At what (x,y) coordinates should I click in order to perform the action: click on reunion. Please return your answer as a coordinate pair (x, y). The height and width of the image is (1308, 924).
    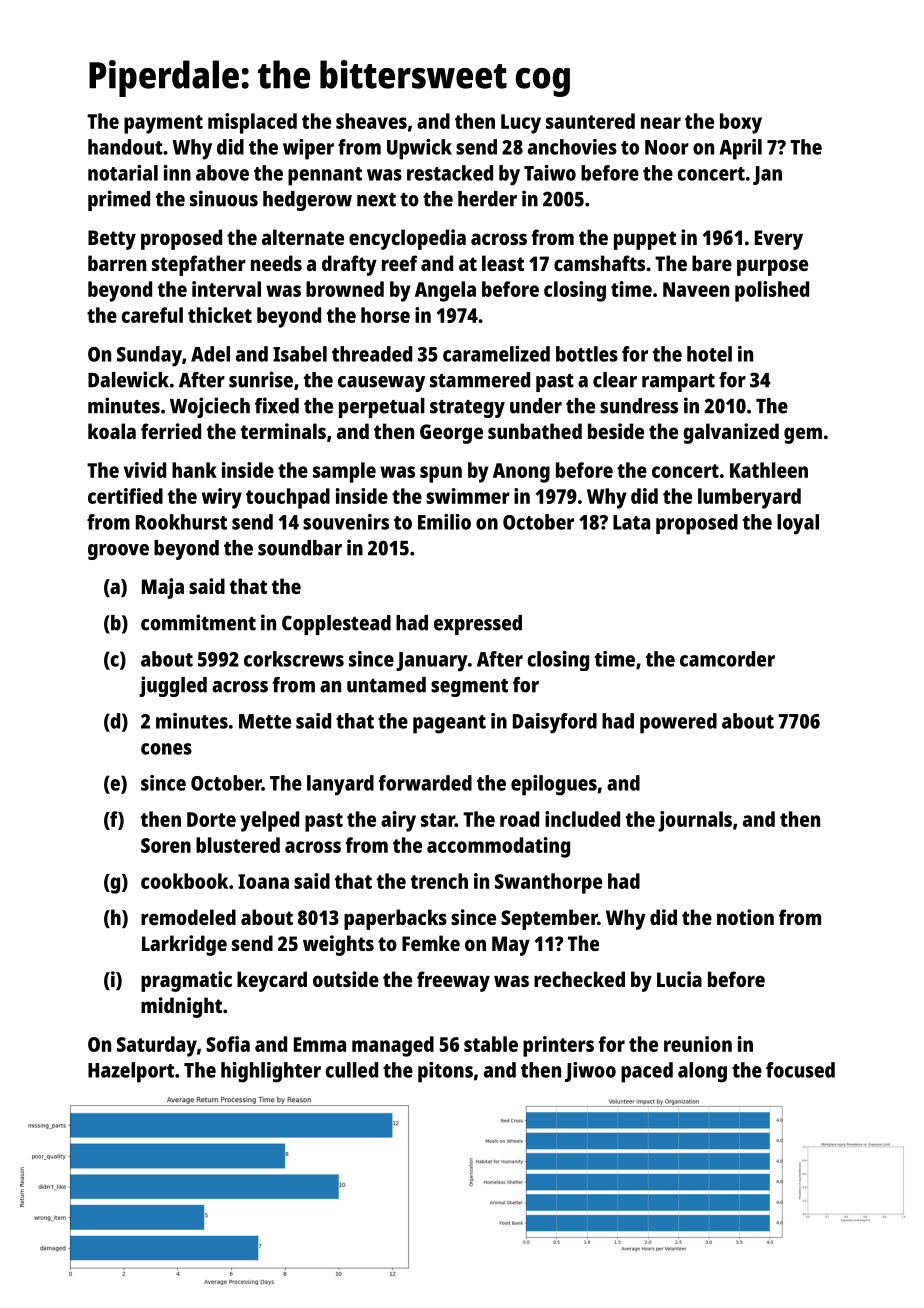
    Looking at the image, I should click on (698, 1044).
